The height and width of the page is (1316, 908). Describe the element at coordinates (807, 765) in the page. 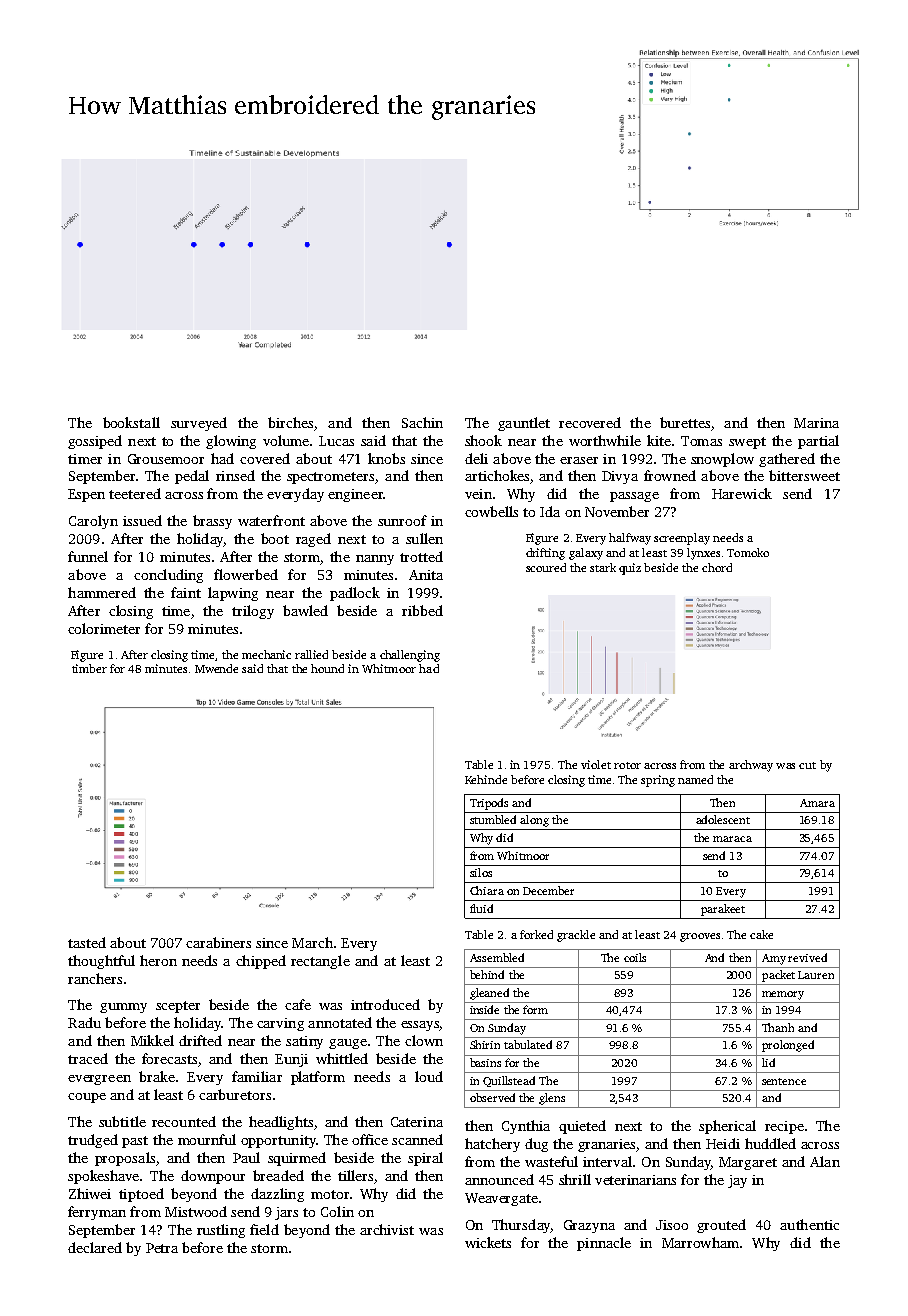

I see `cut` at that location.
